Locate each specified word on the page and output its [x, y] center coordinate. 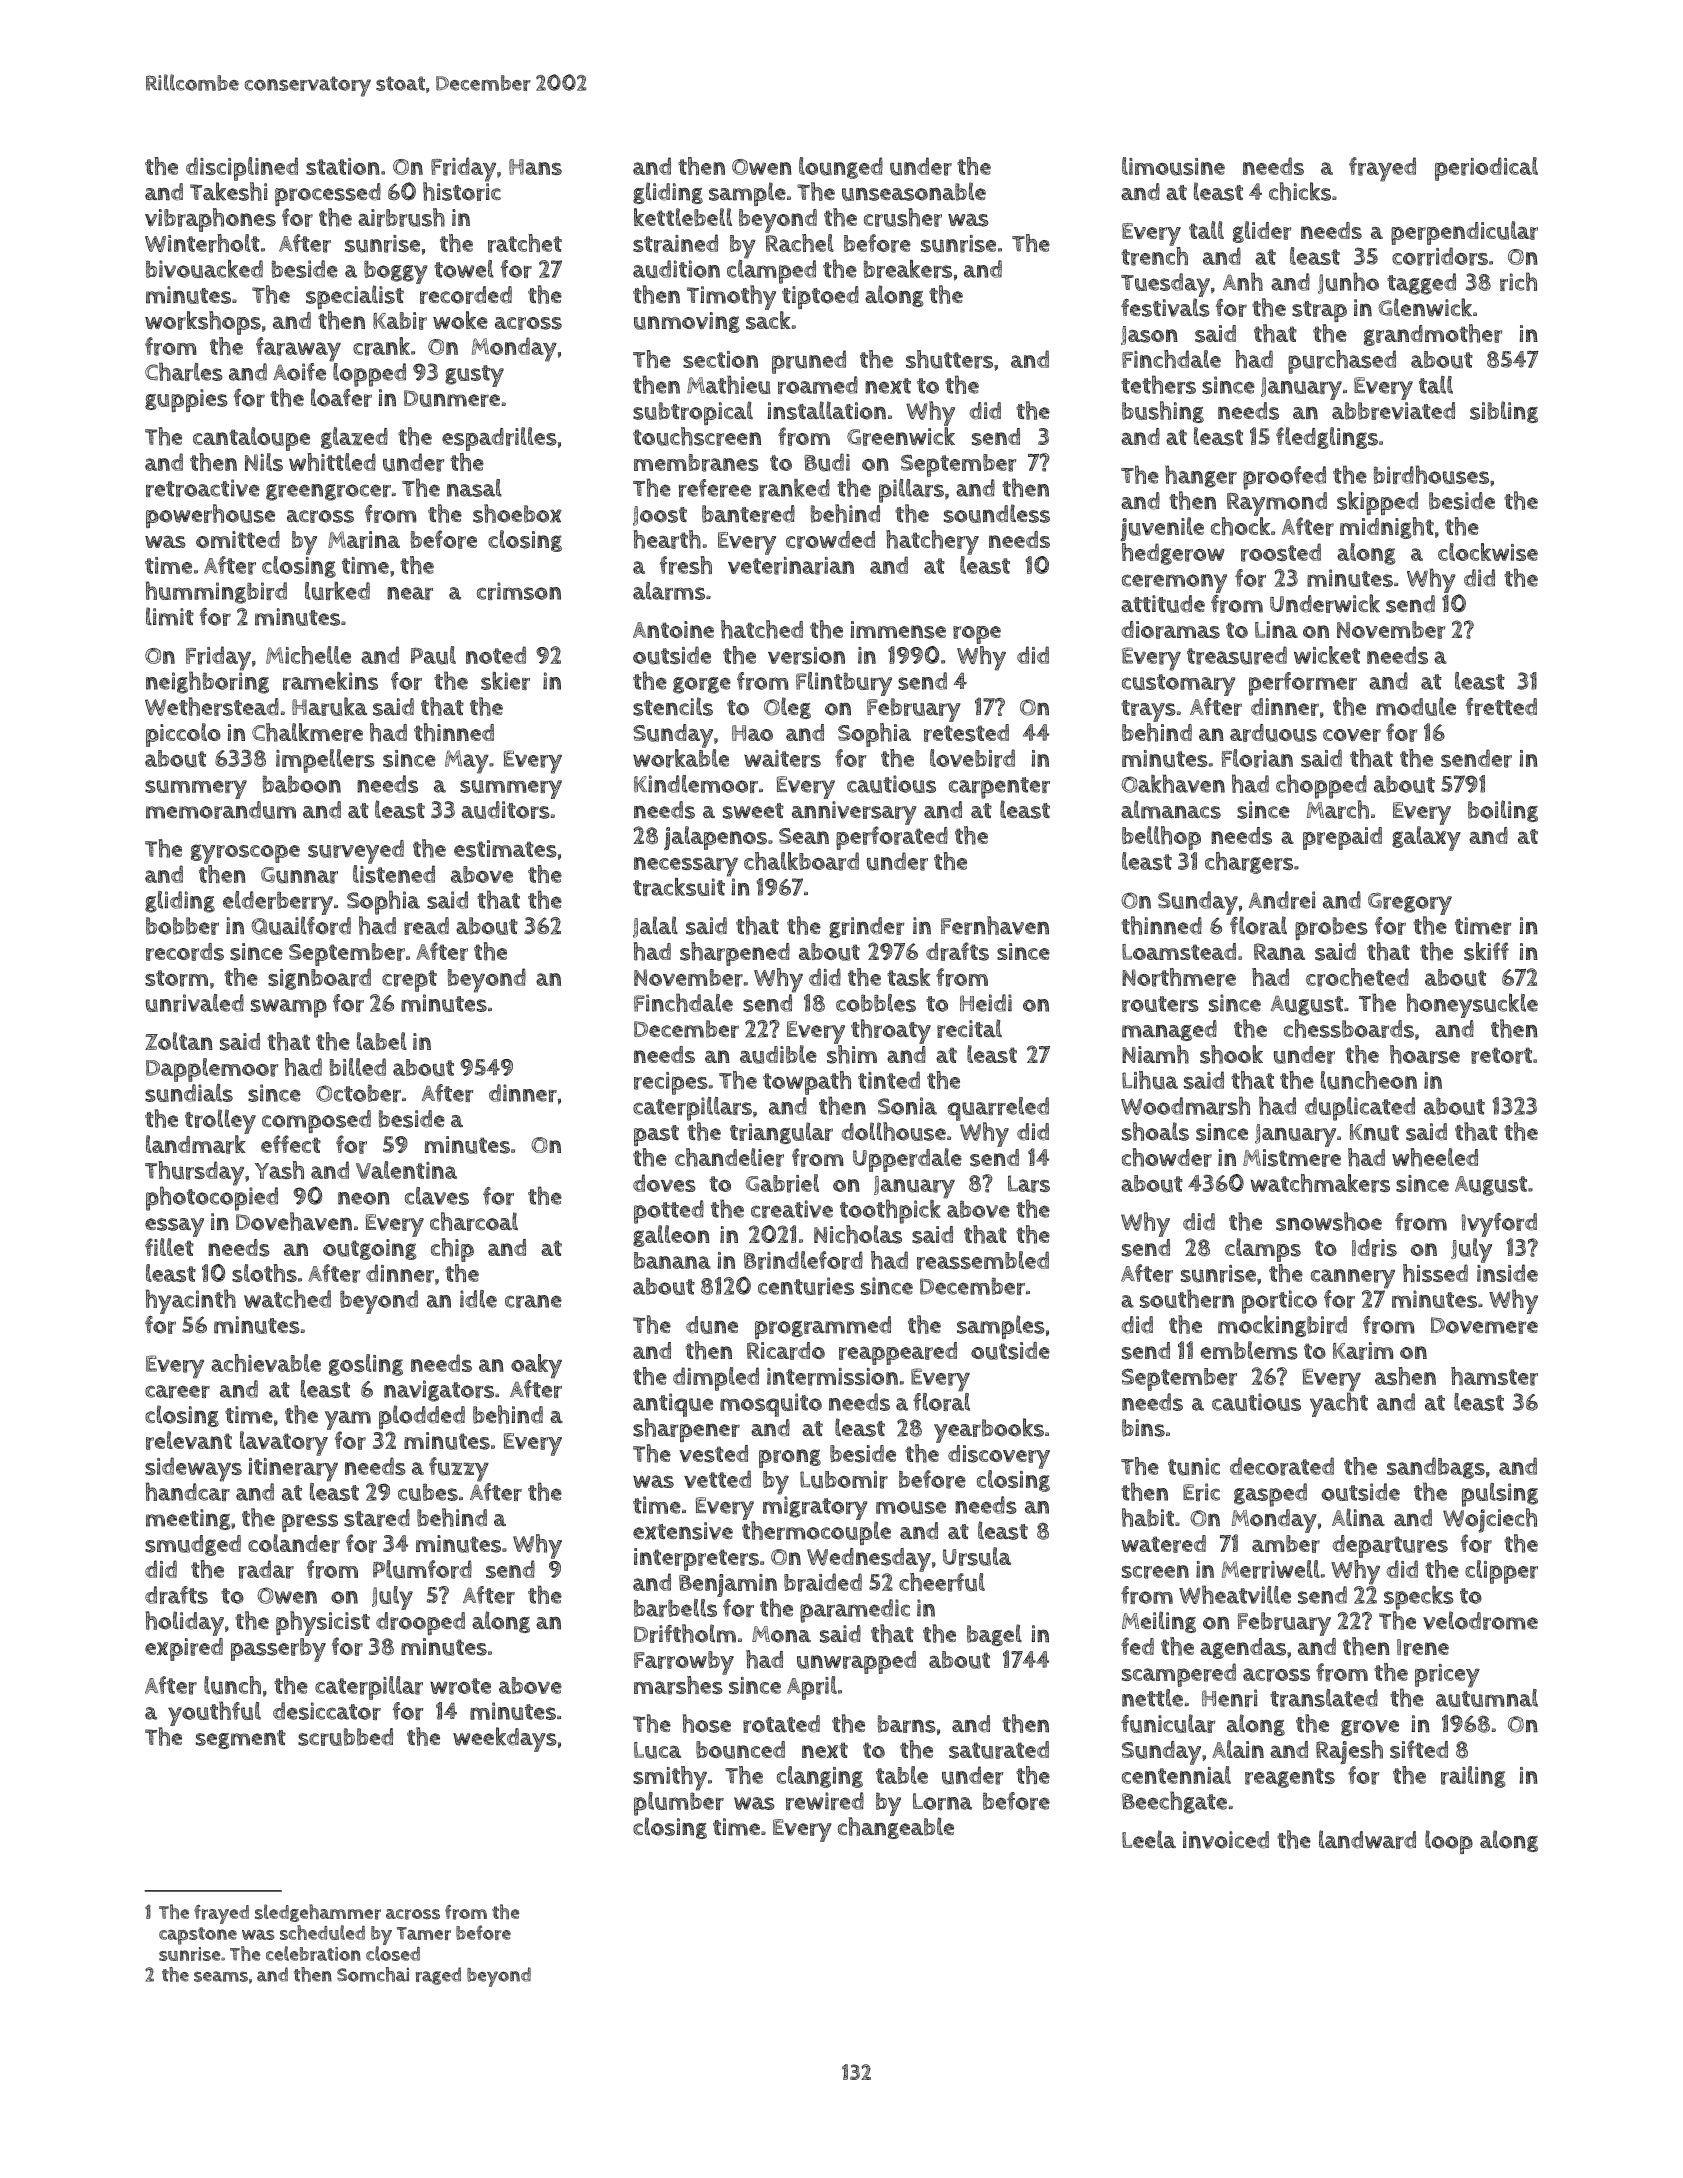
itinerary [293, 1470]
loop [1449, 1842]
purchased [1342, 362]
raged [438, 1976]
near [410, 593]
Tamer [424, 1933]
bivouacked [204, 269]
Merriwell [1271, 1569]
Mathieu [728, 384]
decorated [1282, 1466]
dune [712, 1325]
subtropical [693, 413]
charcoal [474, 1221]
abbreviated [1393, 411]
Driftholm [685, 1633]
